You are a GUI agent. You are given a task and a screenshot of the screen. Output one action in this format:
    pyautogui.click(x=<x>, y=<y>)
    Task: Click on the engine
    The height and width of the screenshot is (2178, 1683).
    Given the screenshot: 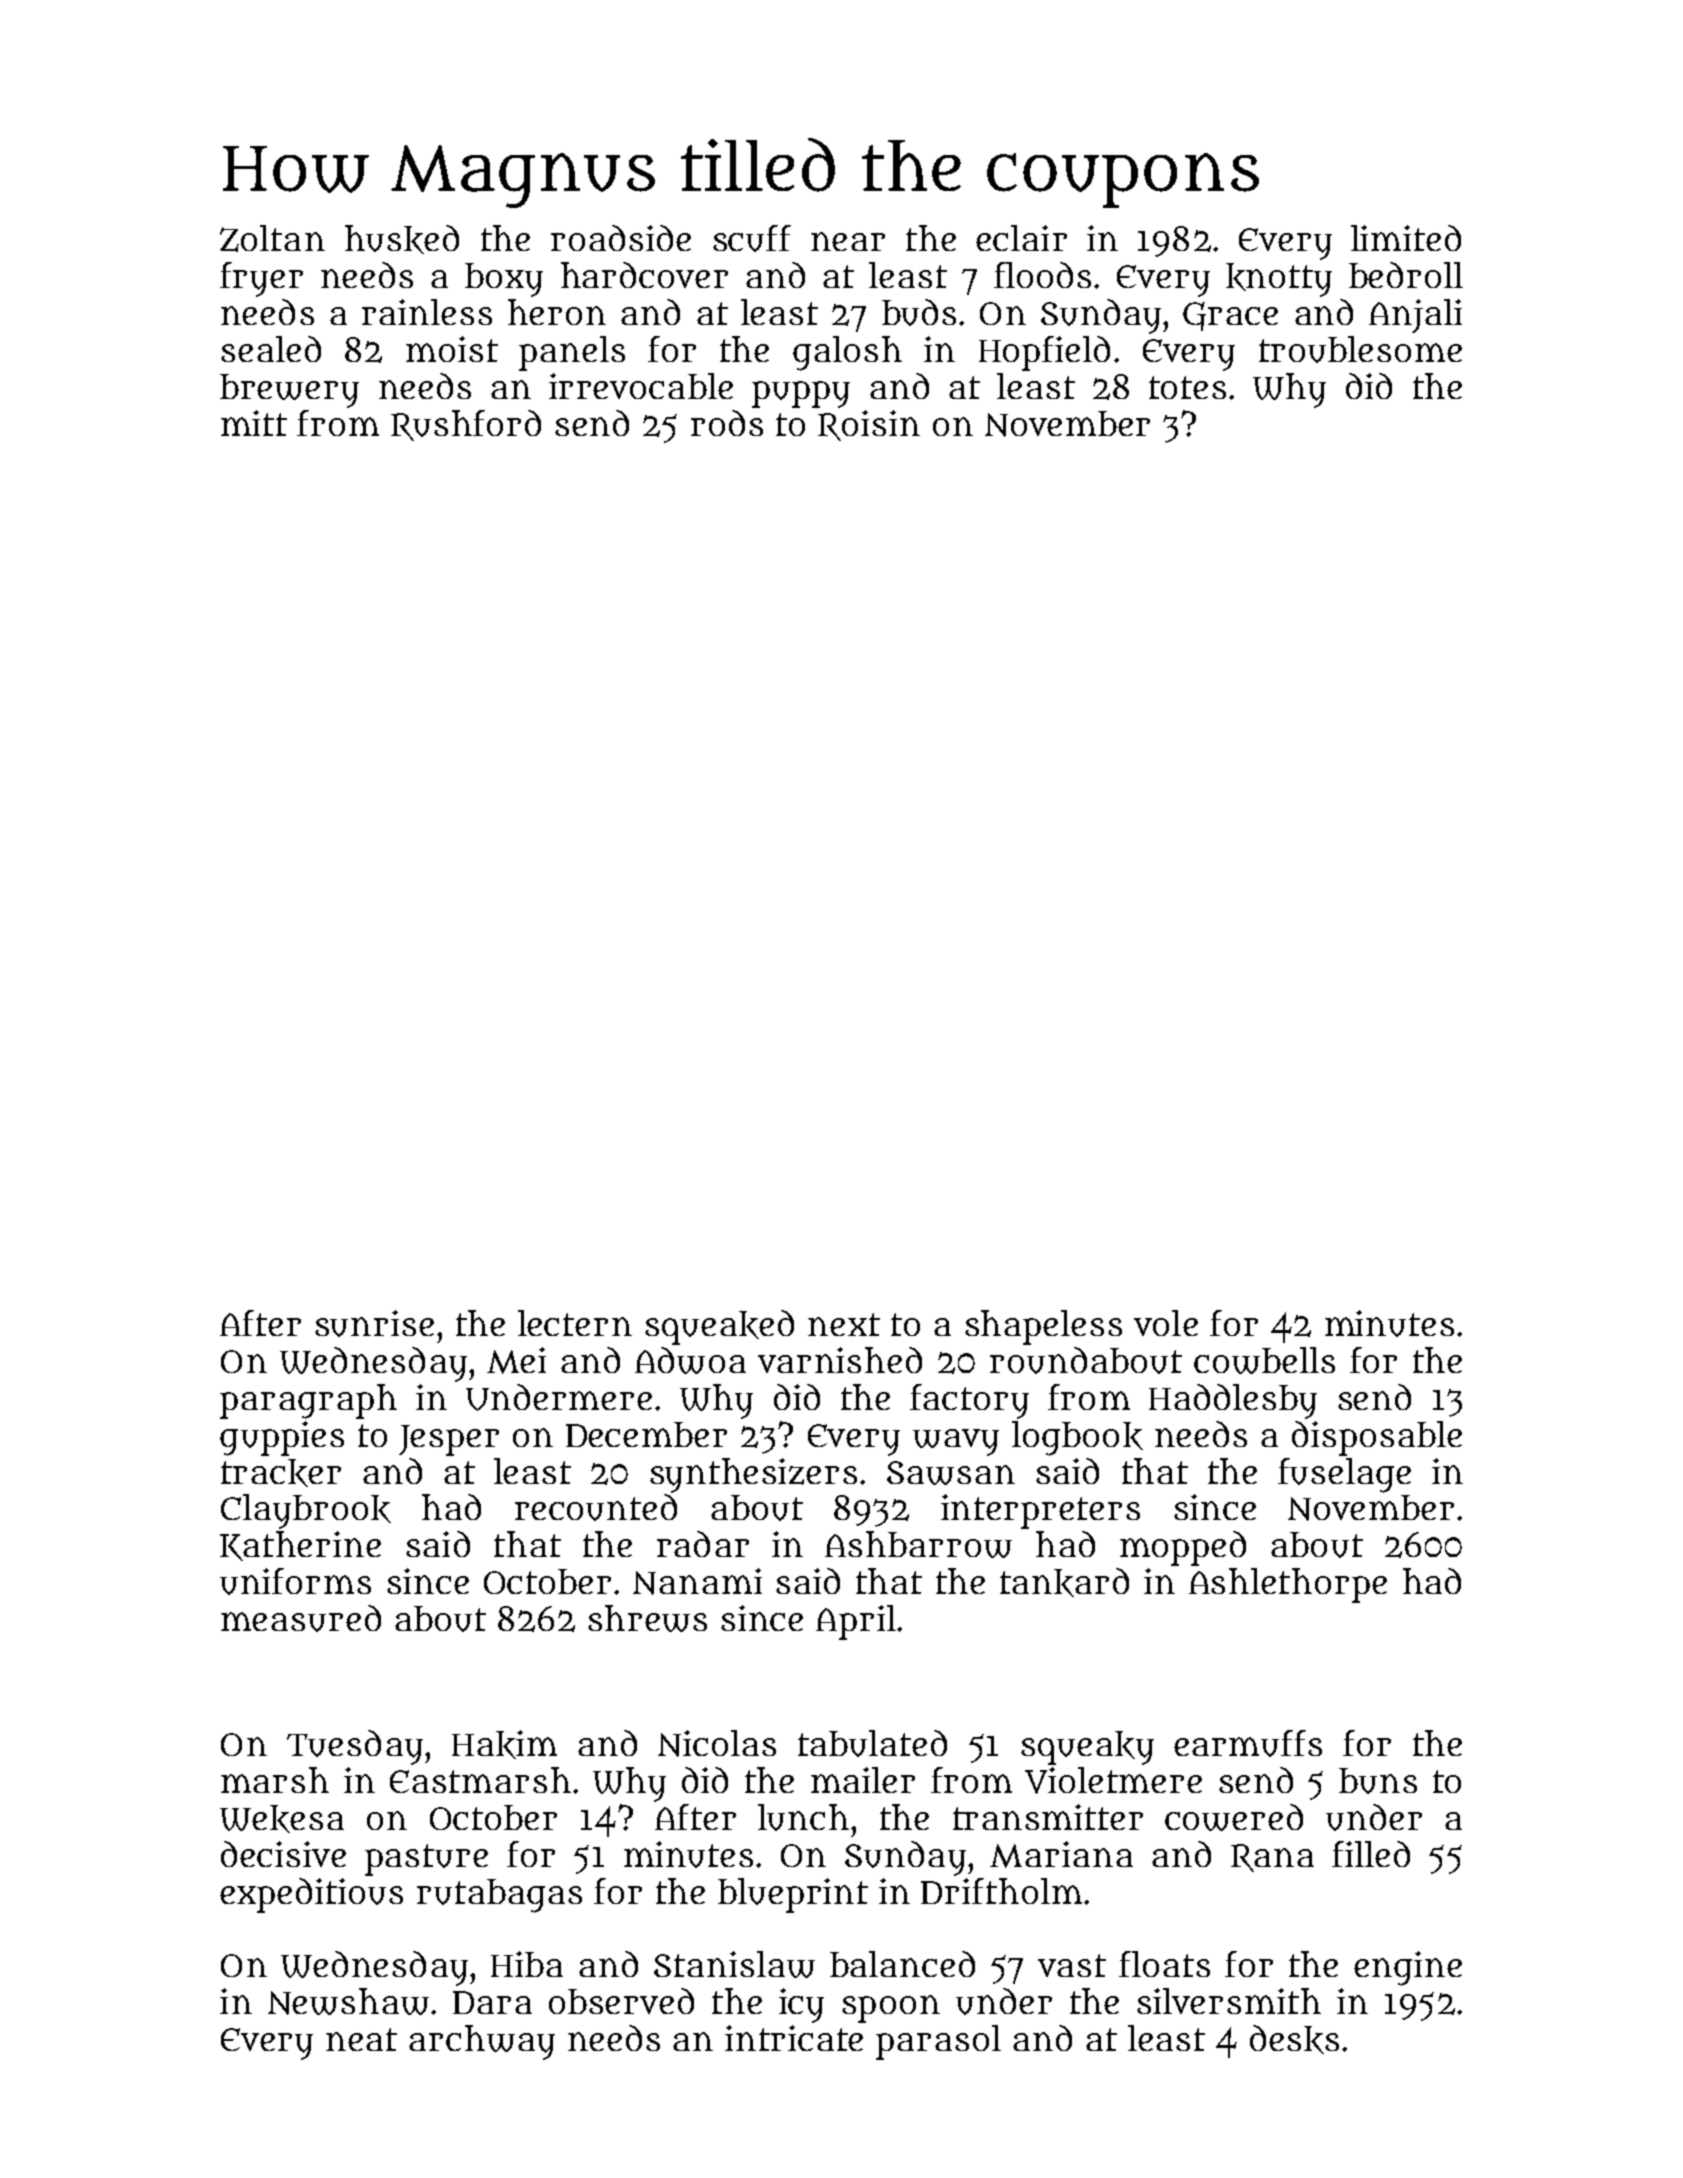 What is the action you would take?
    pyautogui.click(x=1408, y=1968)
